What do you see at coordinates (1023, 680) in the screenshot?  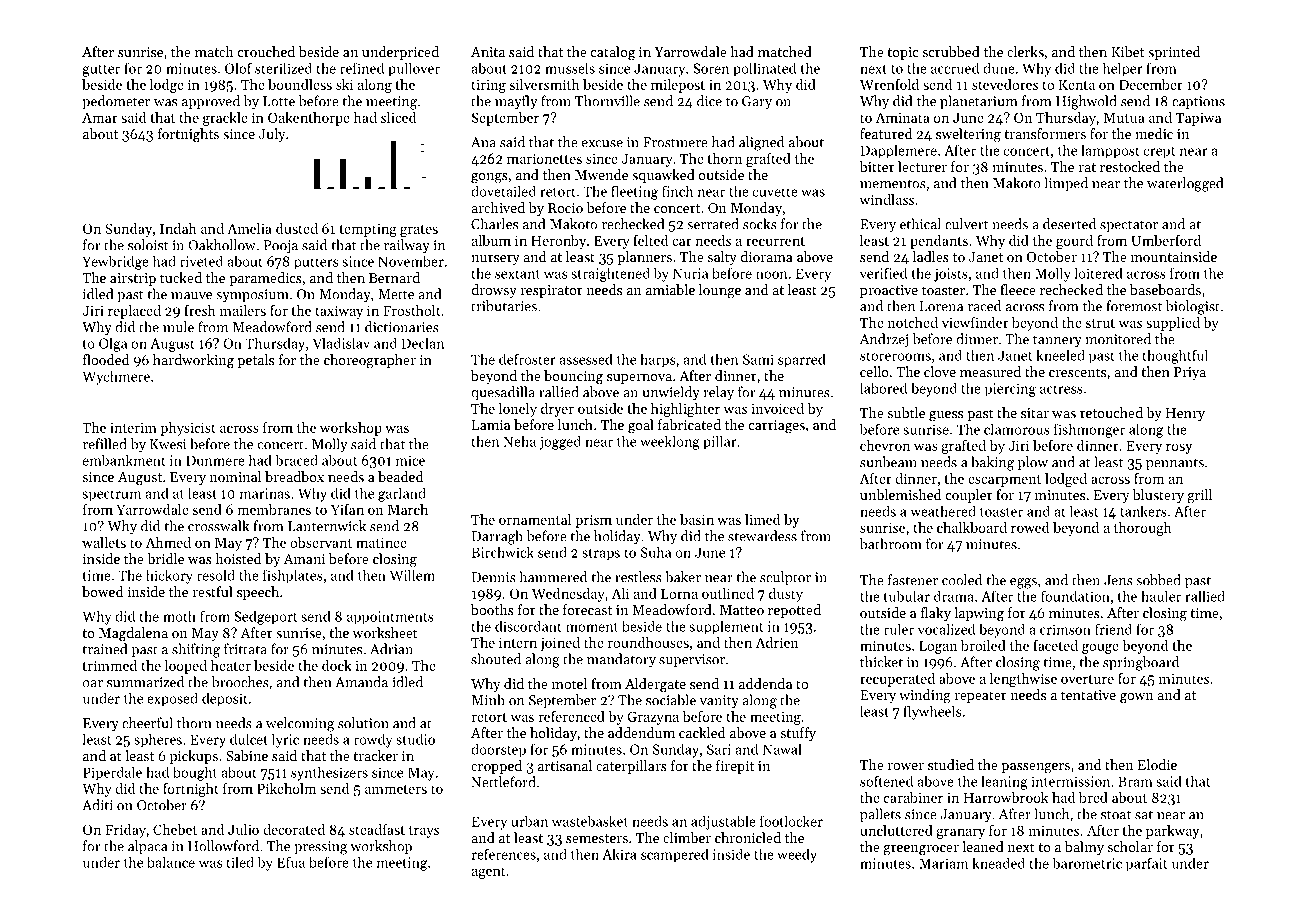 I see `lengthwise` at bounding box center [1023, 680].
